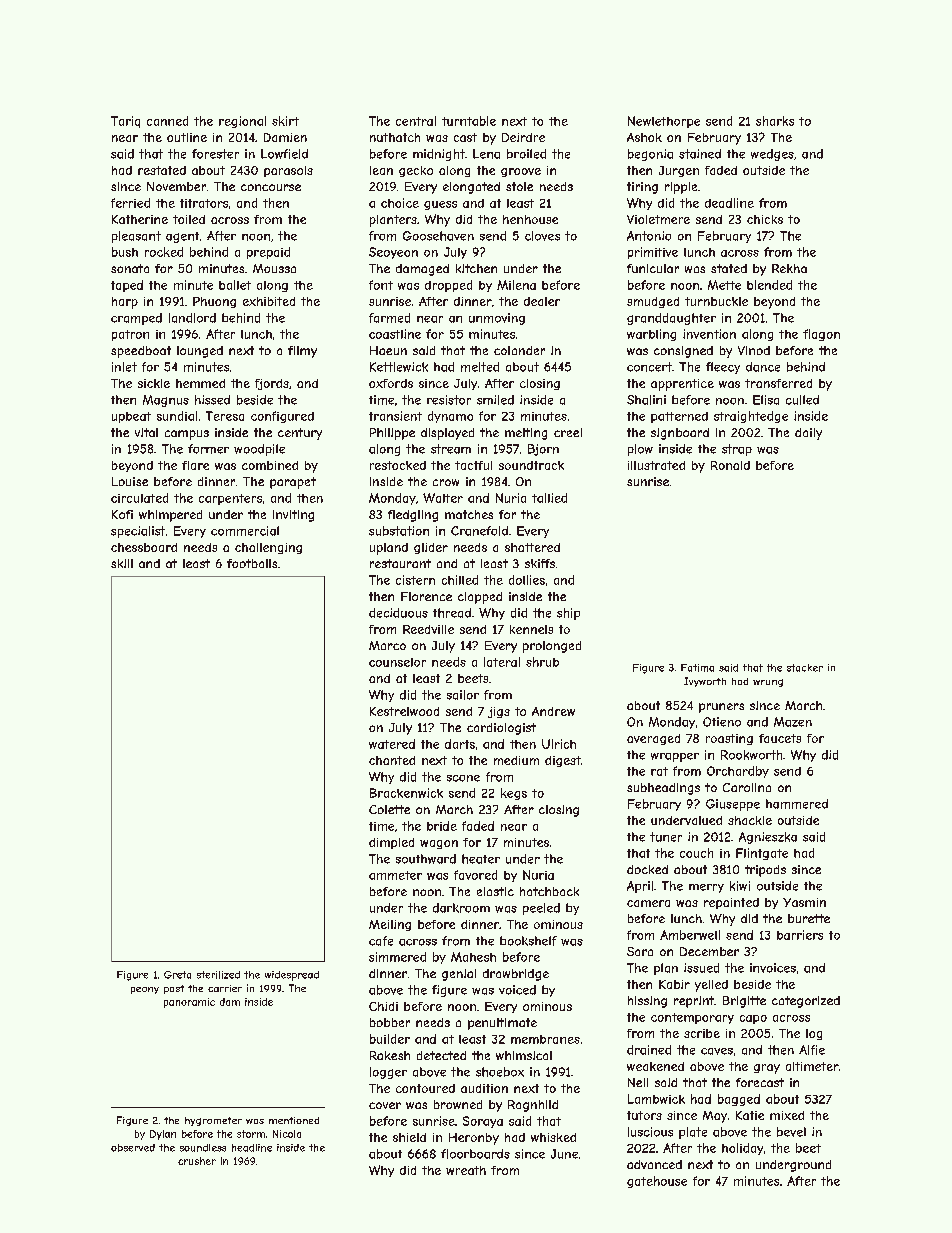  I want to click on Goosehaven, so click(438, 236).
